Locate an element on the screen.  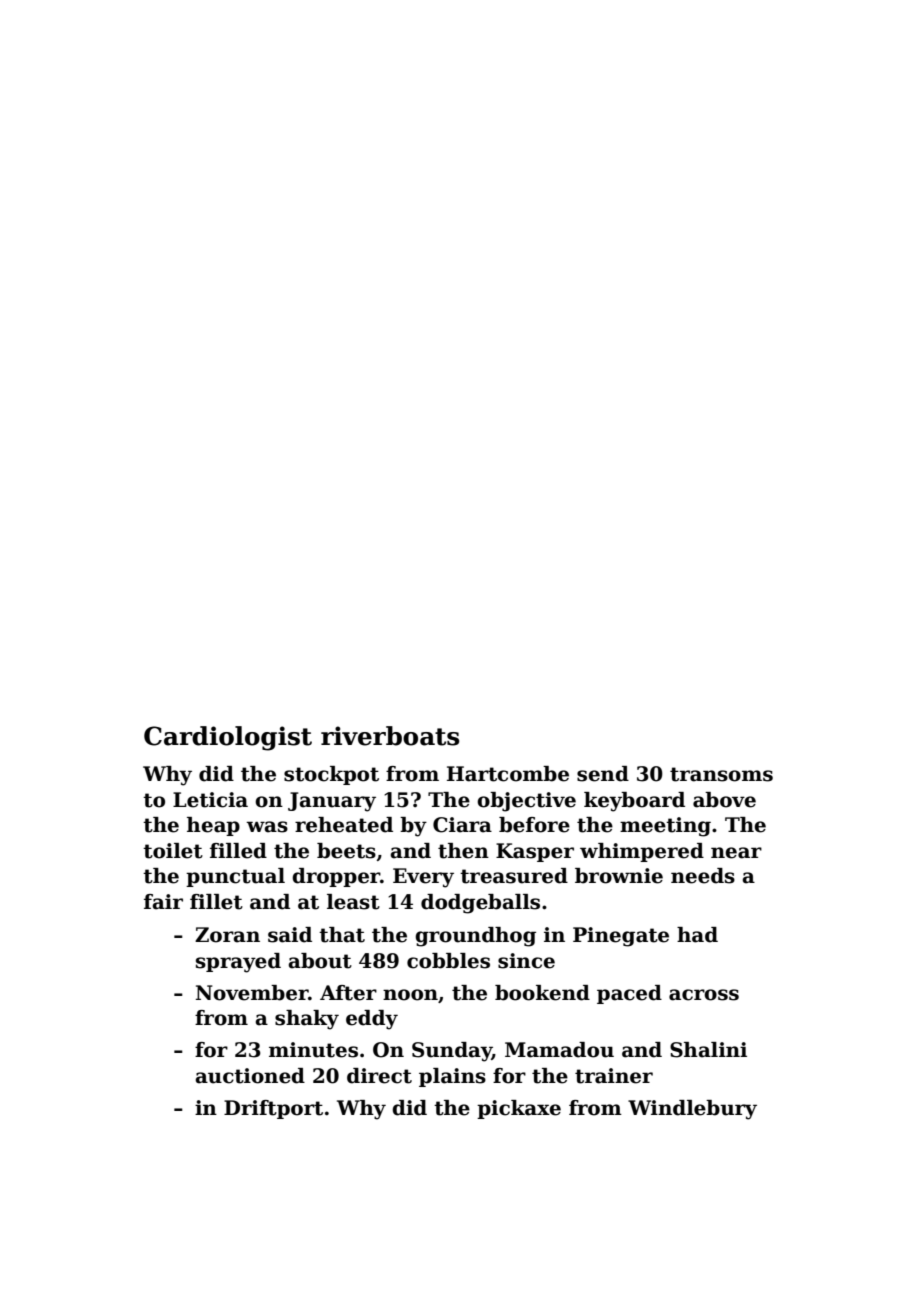
Driftport is located at coordinates (273, 1109).
